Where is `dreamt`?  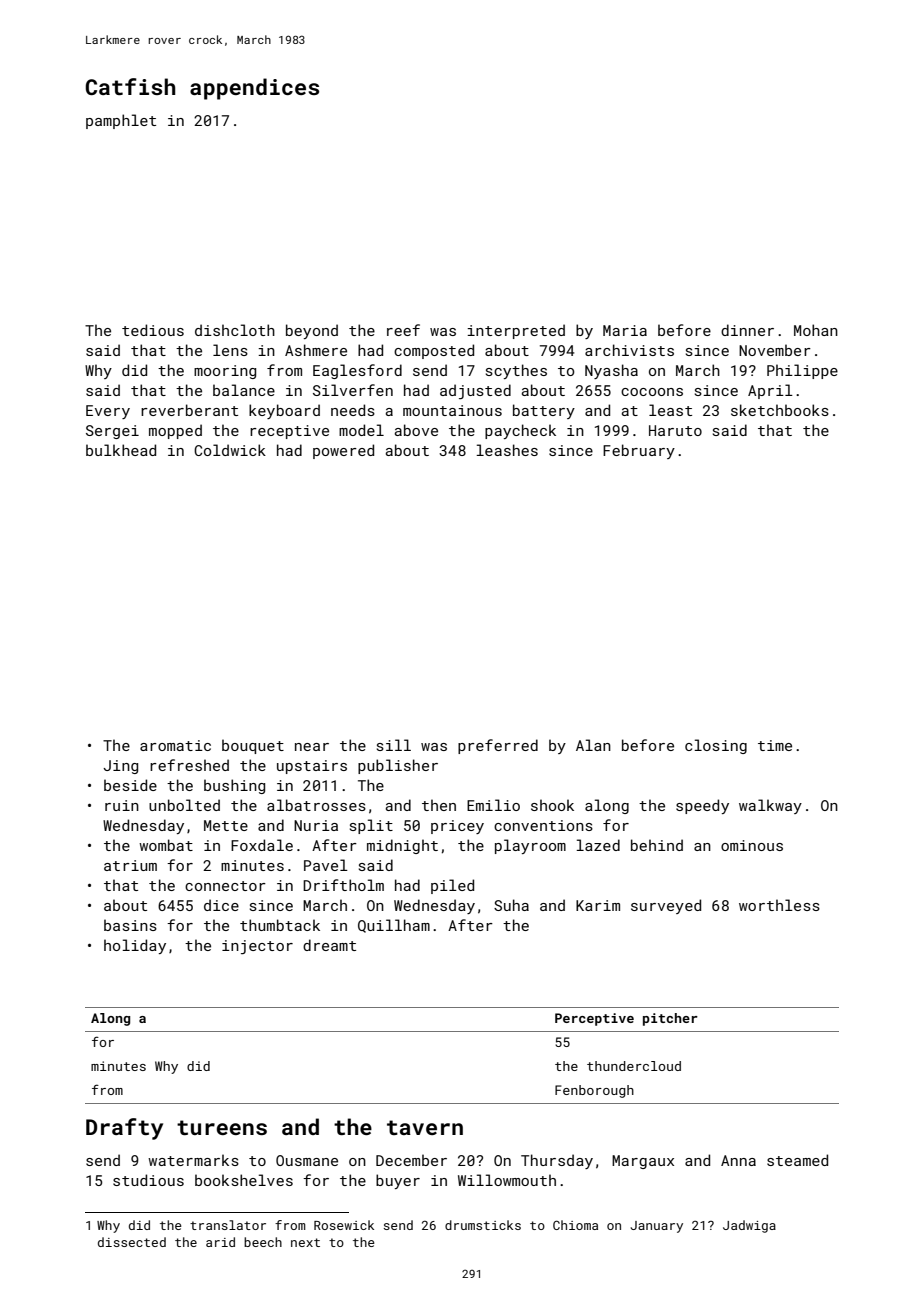 dreamt is located at coordinates (329, 945).
